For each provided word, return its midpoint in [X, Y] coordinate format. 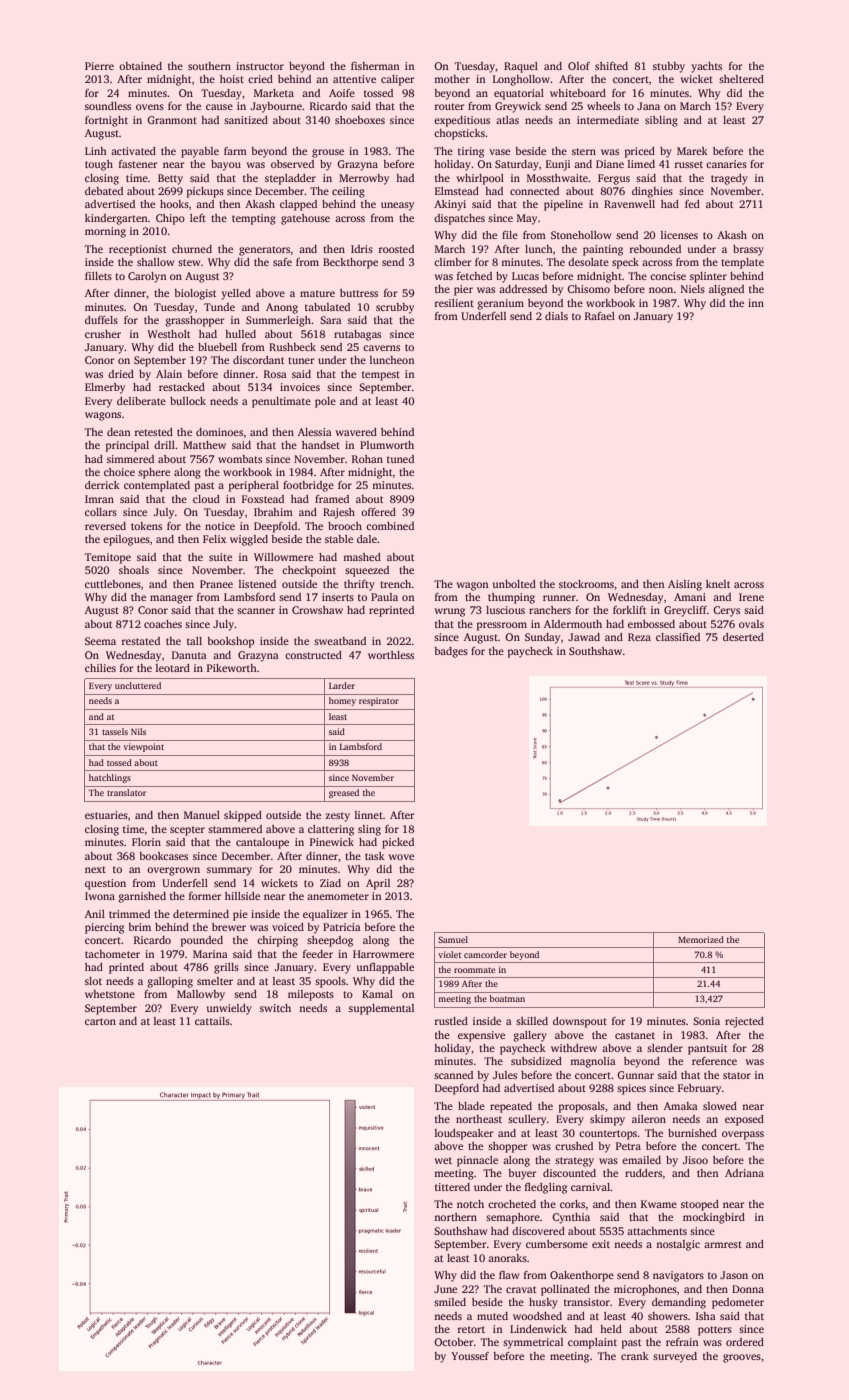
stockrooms [586, 584]
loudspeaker [464, 1134]
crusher [103, 334]
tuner [301, 360]
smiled [450, 1302]
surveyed [675, 1357]
